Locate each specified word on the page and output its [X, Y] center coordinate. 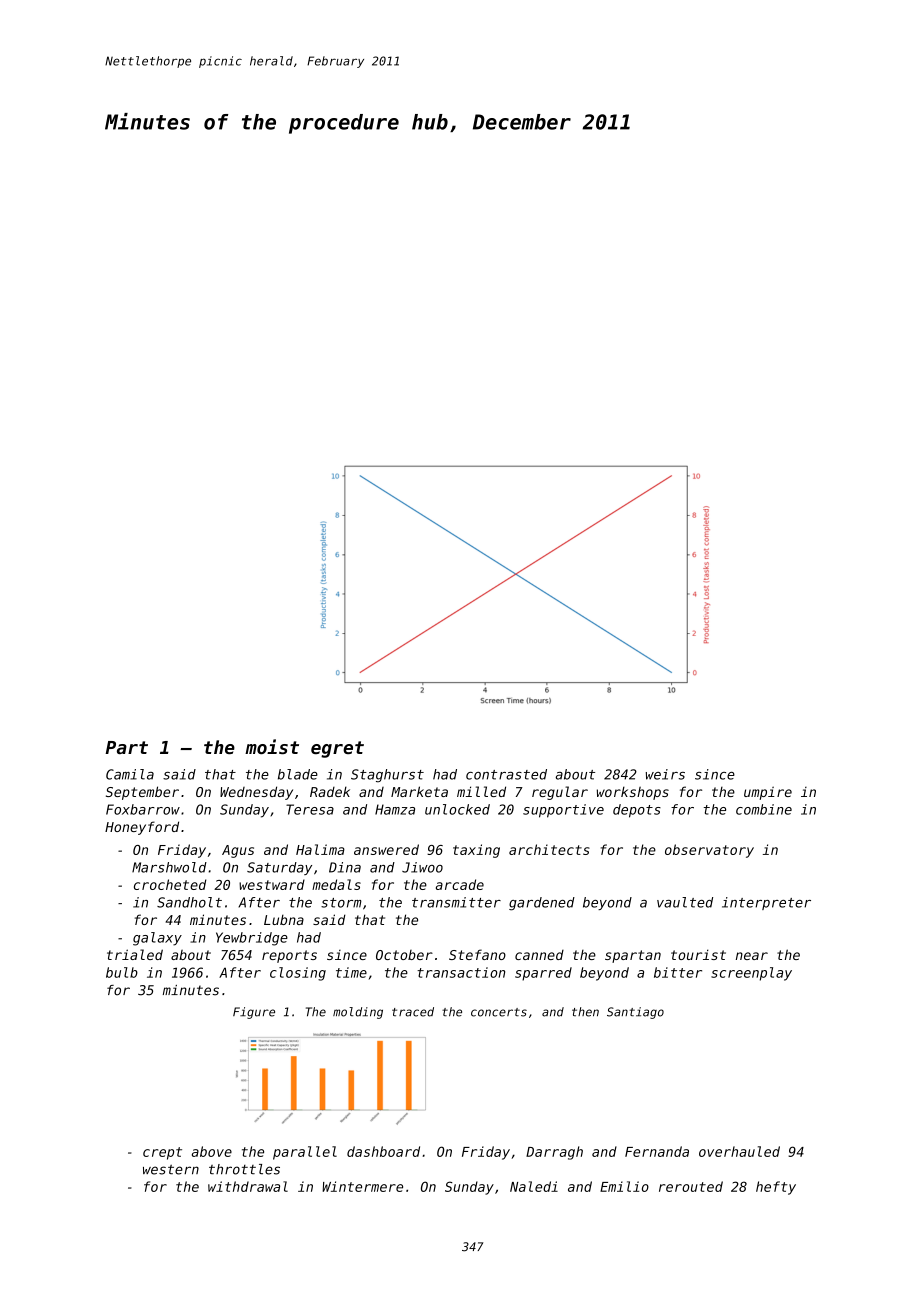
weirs [665, 774]
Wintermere [362, 1186]
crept [162, 1153]
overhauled [739, 1151]
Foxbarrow [143, 809]
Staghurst [387, 776]
